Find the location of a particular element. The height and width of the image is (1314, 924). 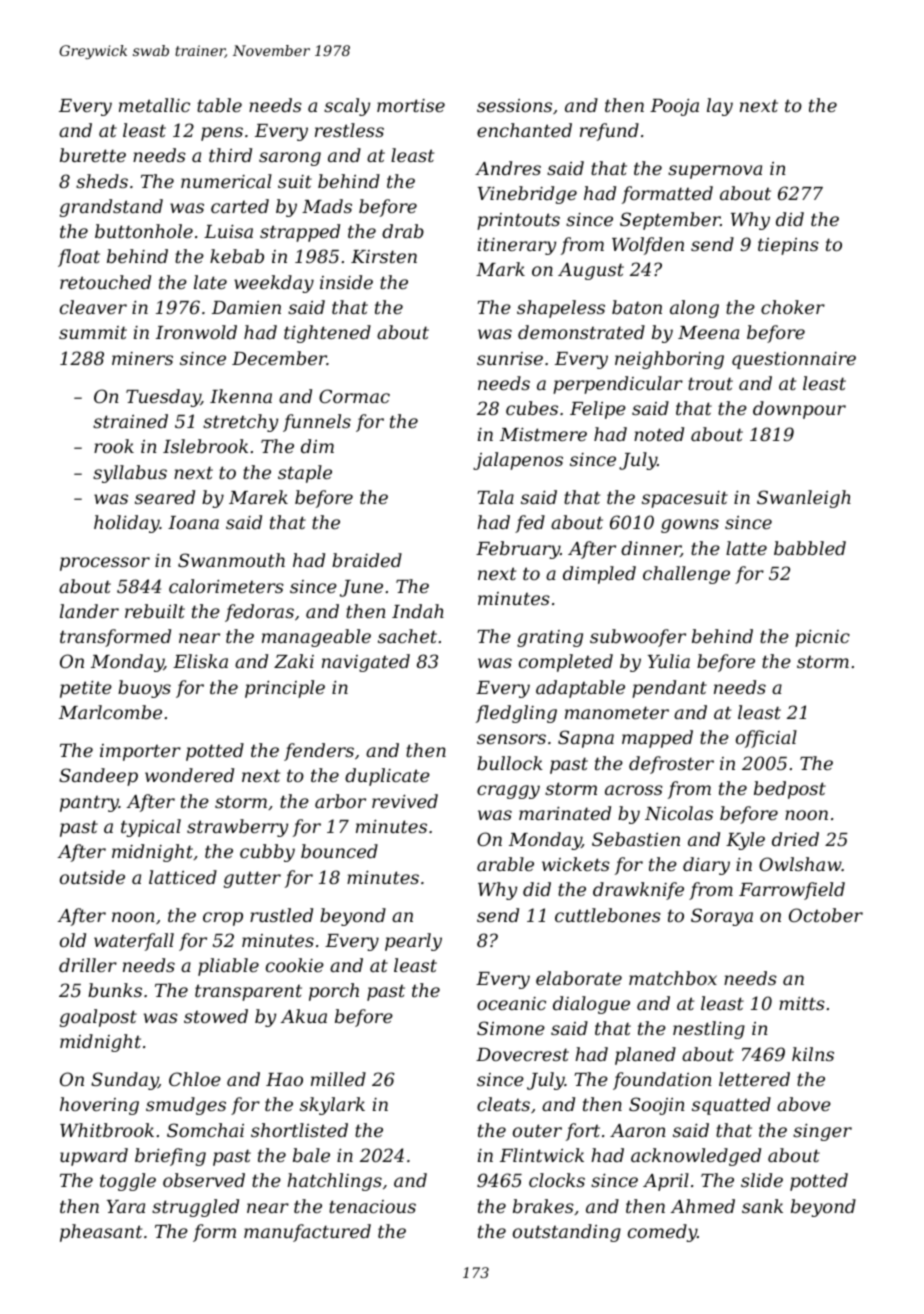

craggy is located at coordinates (508, 792).
